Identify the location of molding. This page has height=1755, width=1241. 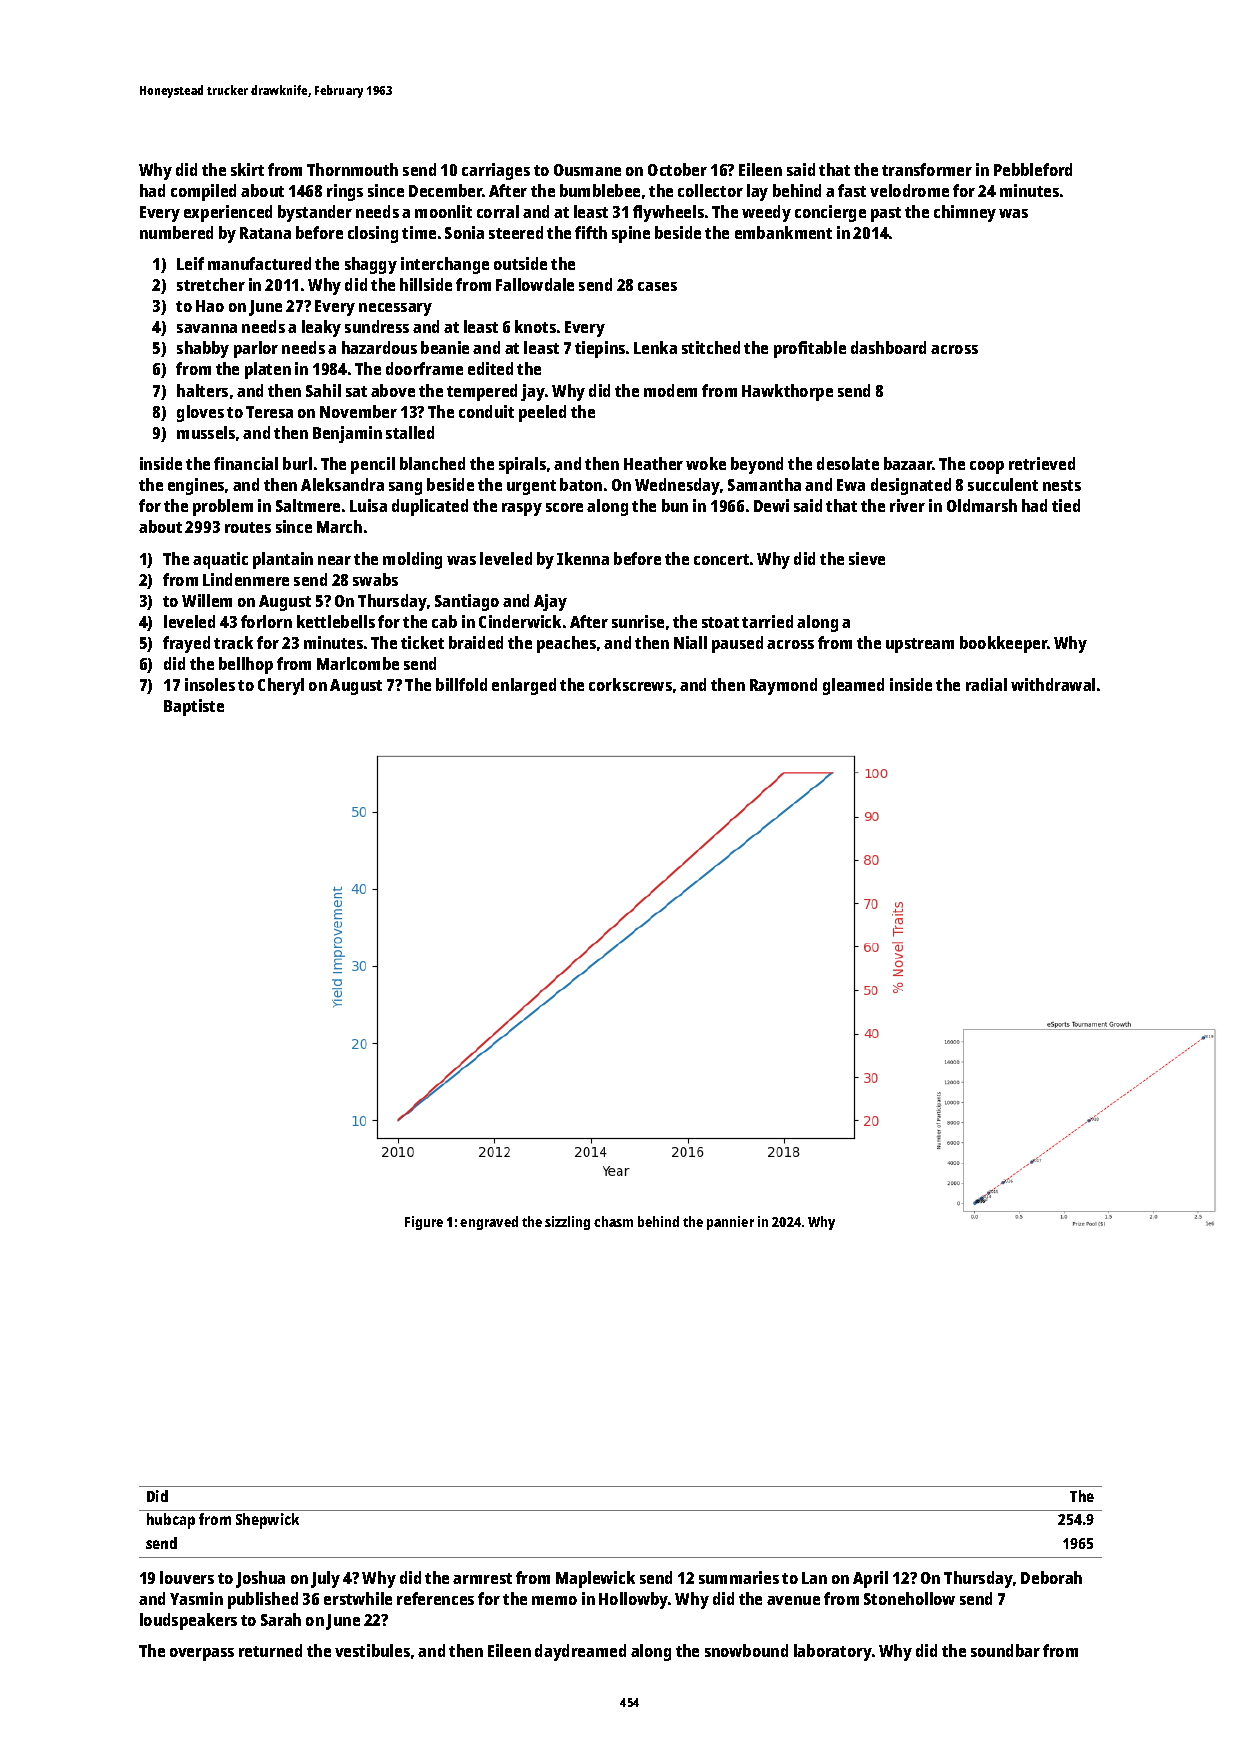
(412, 560).
